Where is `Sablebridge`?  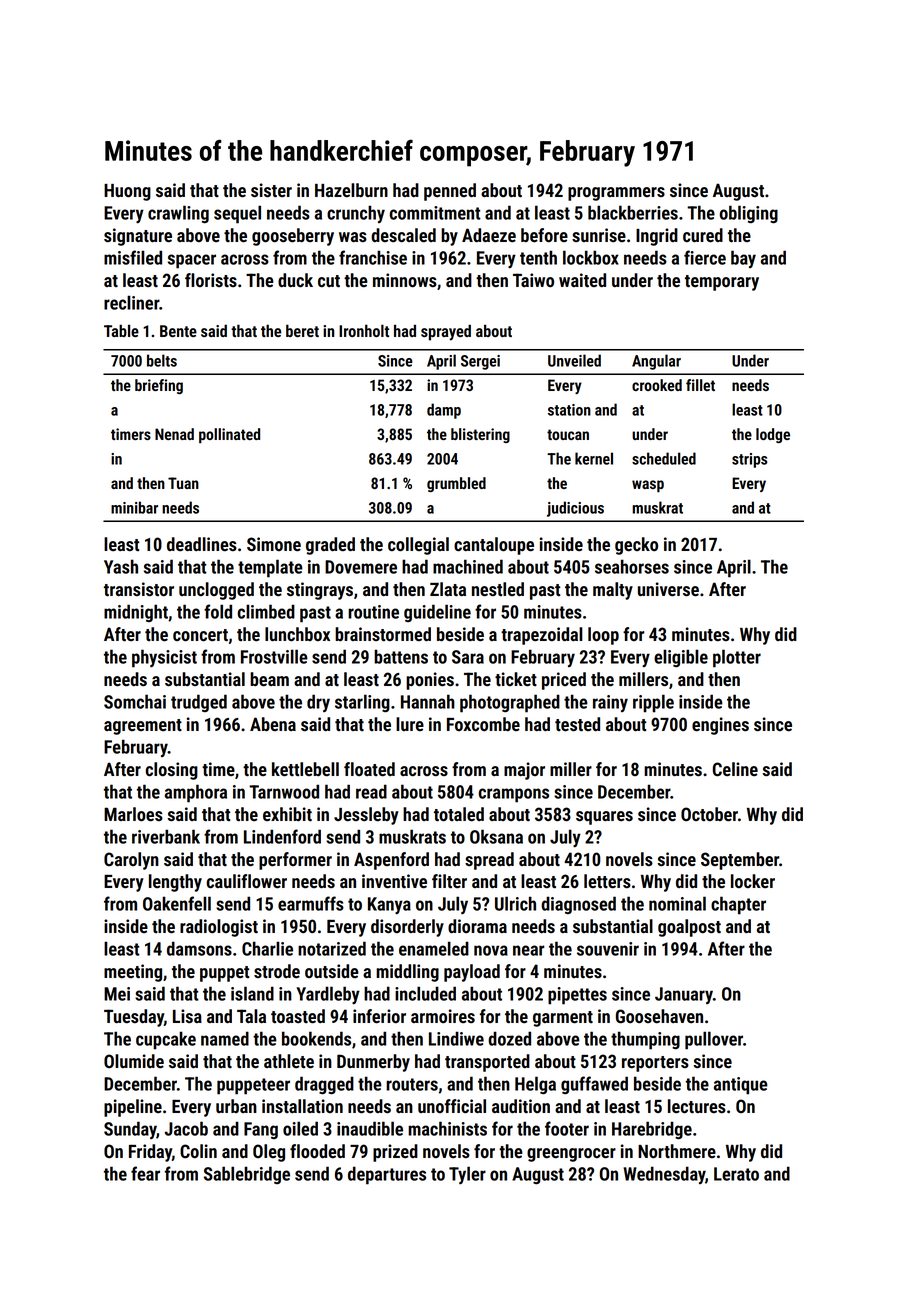
Sablebridge is located at coordinates (247, 1175).
